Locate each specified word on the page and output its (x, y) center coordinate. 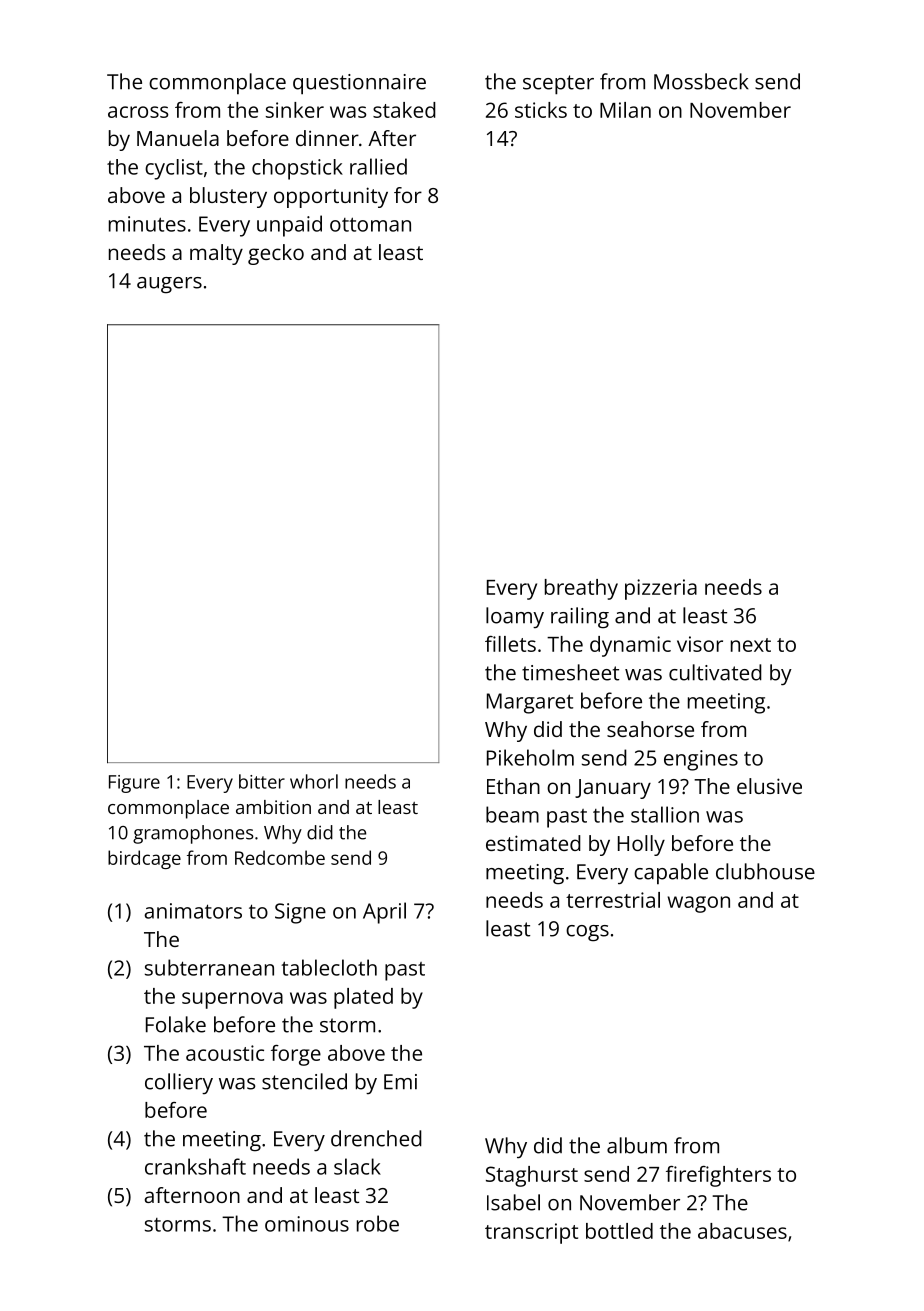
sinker (295, 110)
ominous (307, 1224)
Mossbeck (701, 81)
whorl (314, 781)
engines (701, 760)
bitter (262, 781)
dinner (327, 138)
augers (169, 285)
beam (512, 814)
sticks (541, 110)
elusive (769, 786)
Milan (625, 110)
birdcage (144, 859)
